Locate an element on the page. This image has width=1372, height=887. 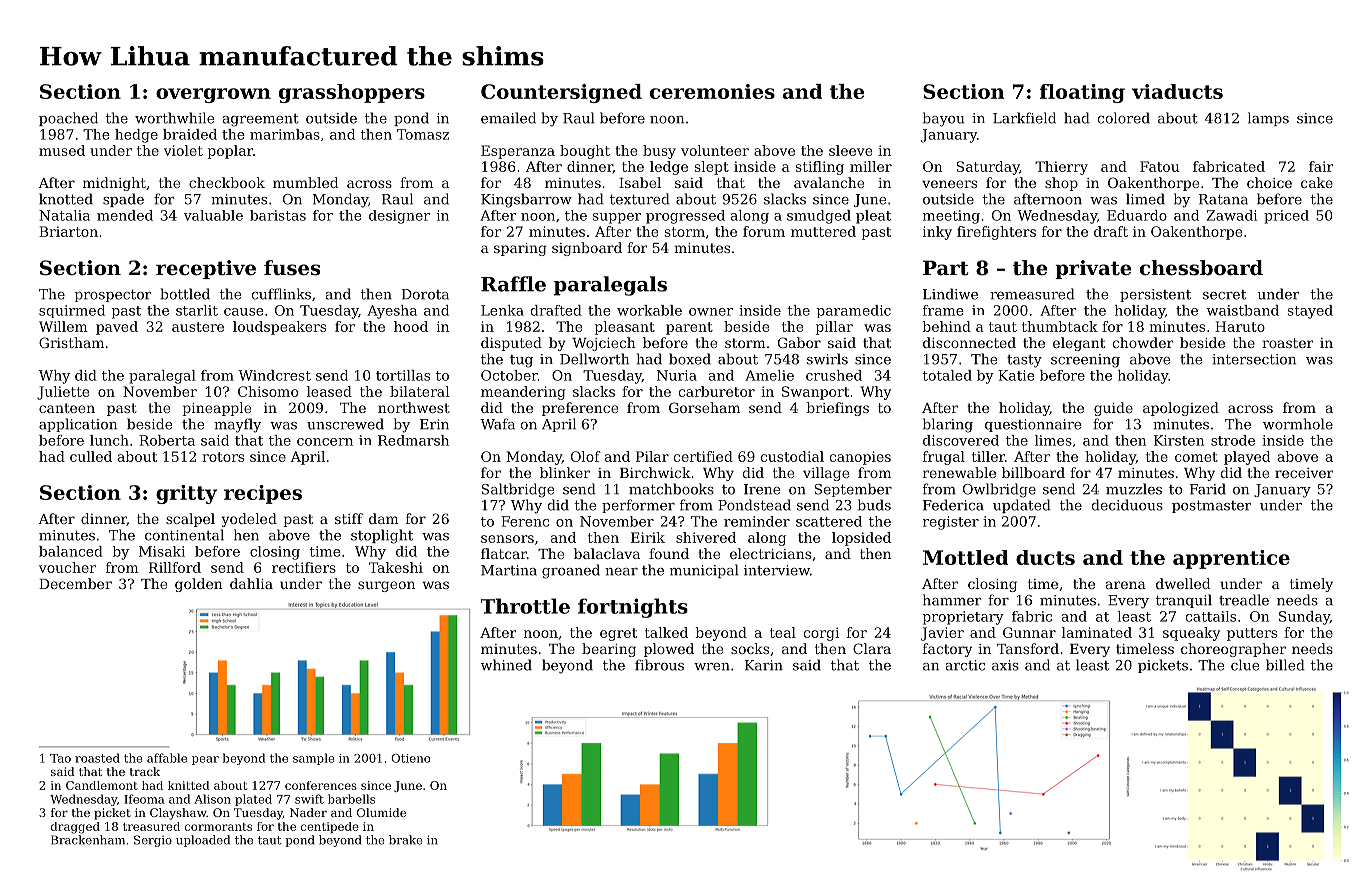
cormorants is located at coordinates (218, 827).
